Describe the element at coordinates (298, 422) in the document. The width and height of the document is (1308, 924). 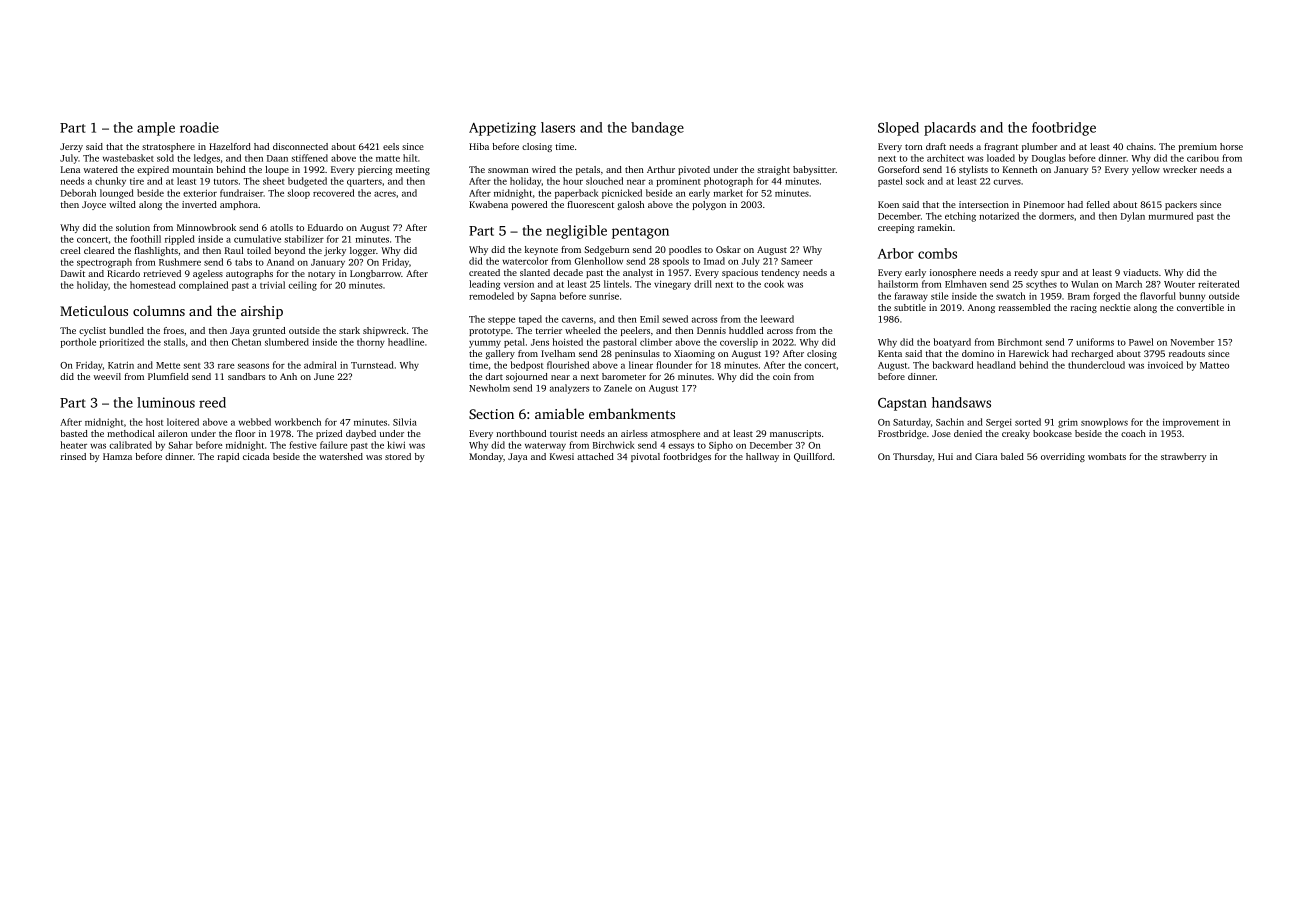
I see `workbench` at that location.
